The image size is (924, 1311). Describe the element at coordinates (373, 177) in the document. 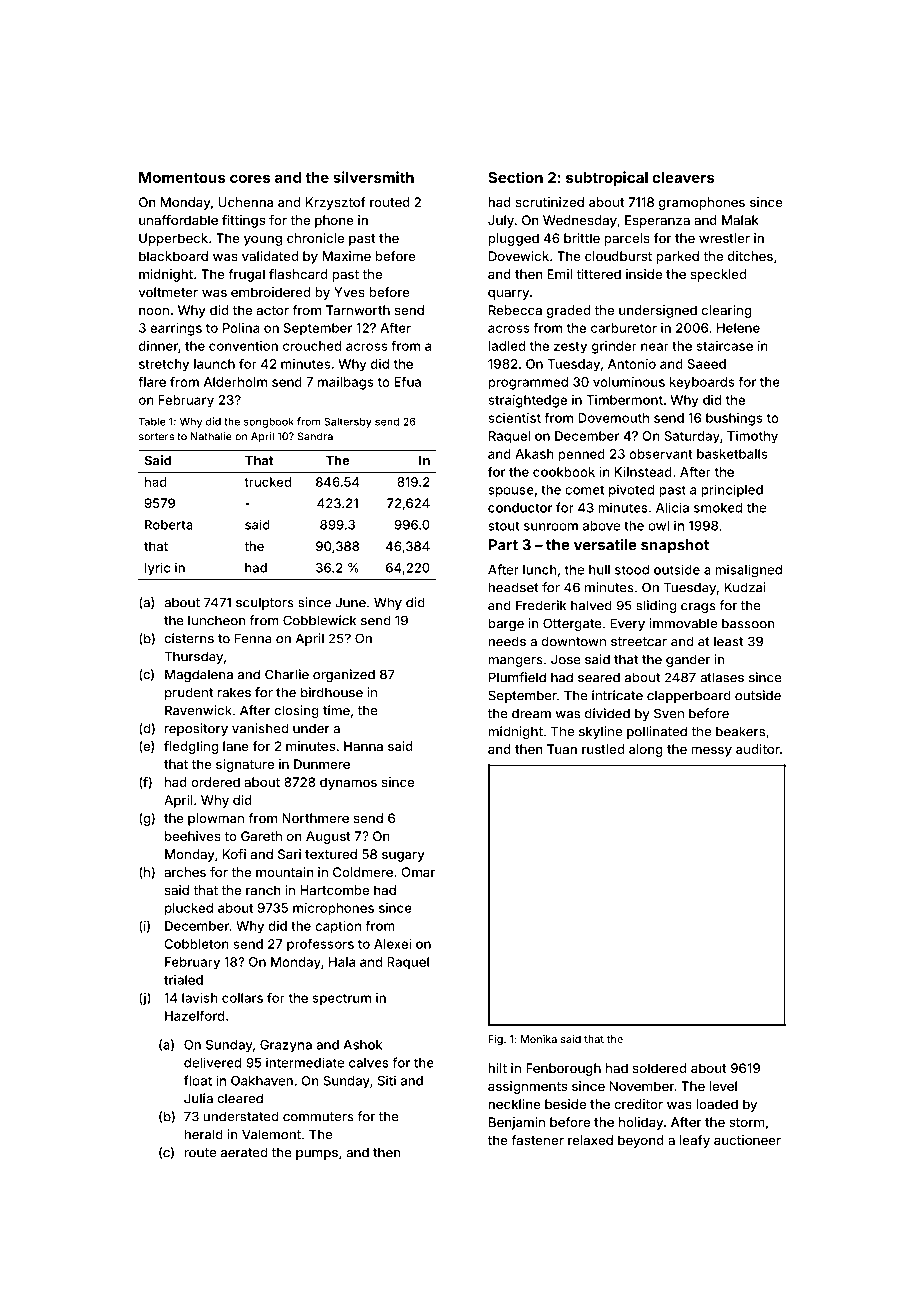

I see `silversmith` at that location.
